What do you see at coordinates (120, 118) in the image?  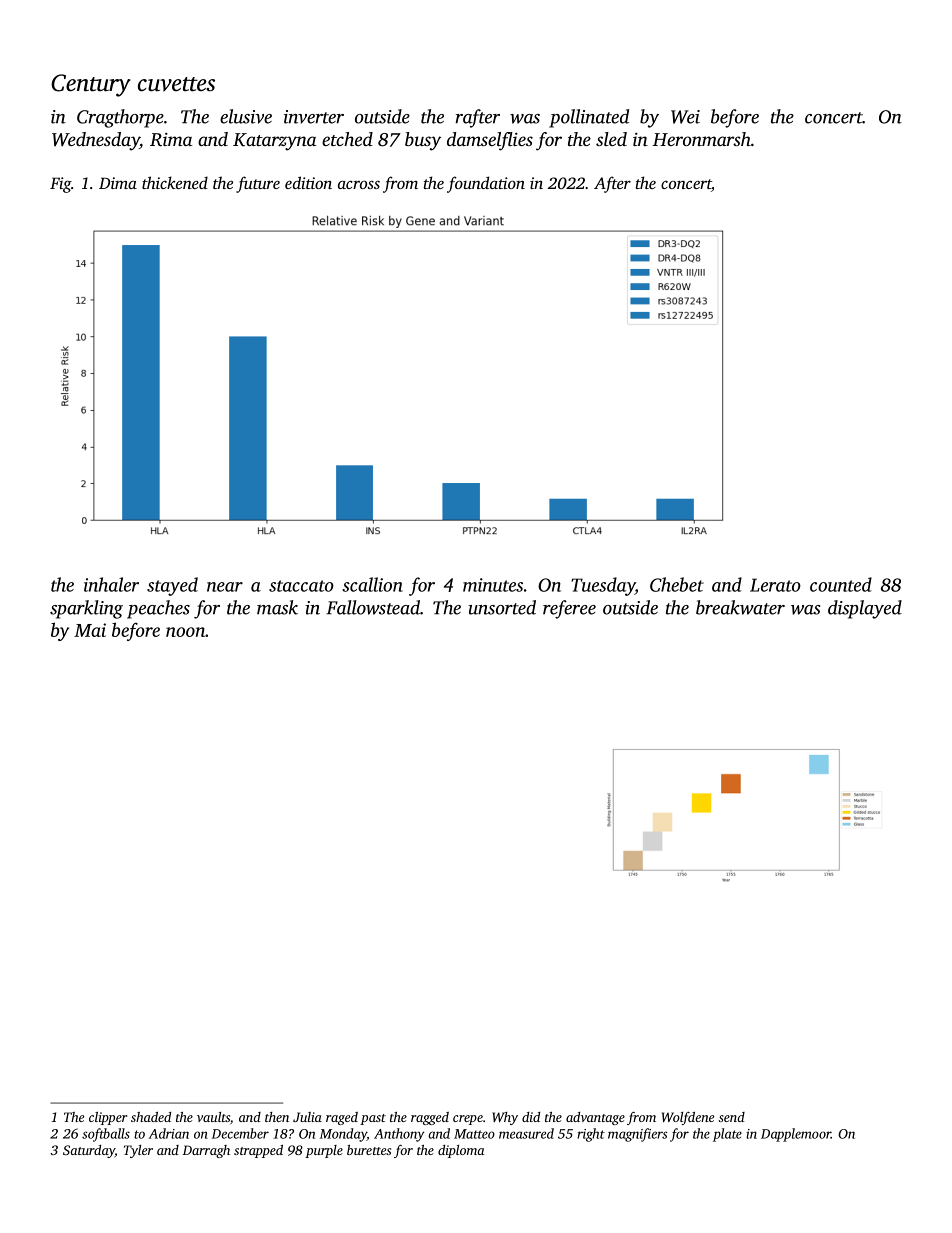 I see `Cragthorpe` at bounding box center [120, 118].
